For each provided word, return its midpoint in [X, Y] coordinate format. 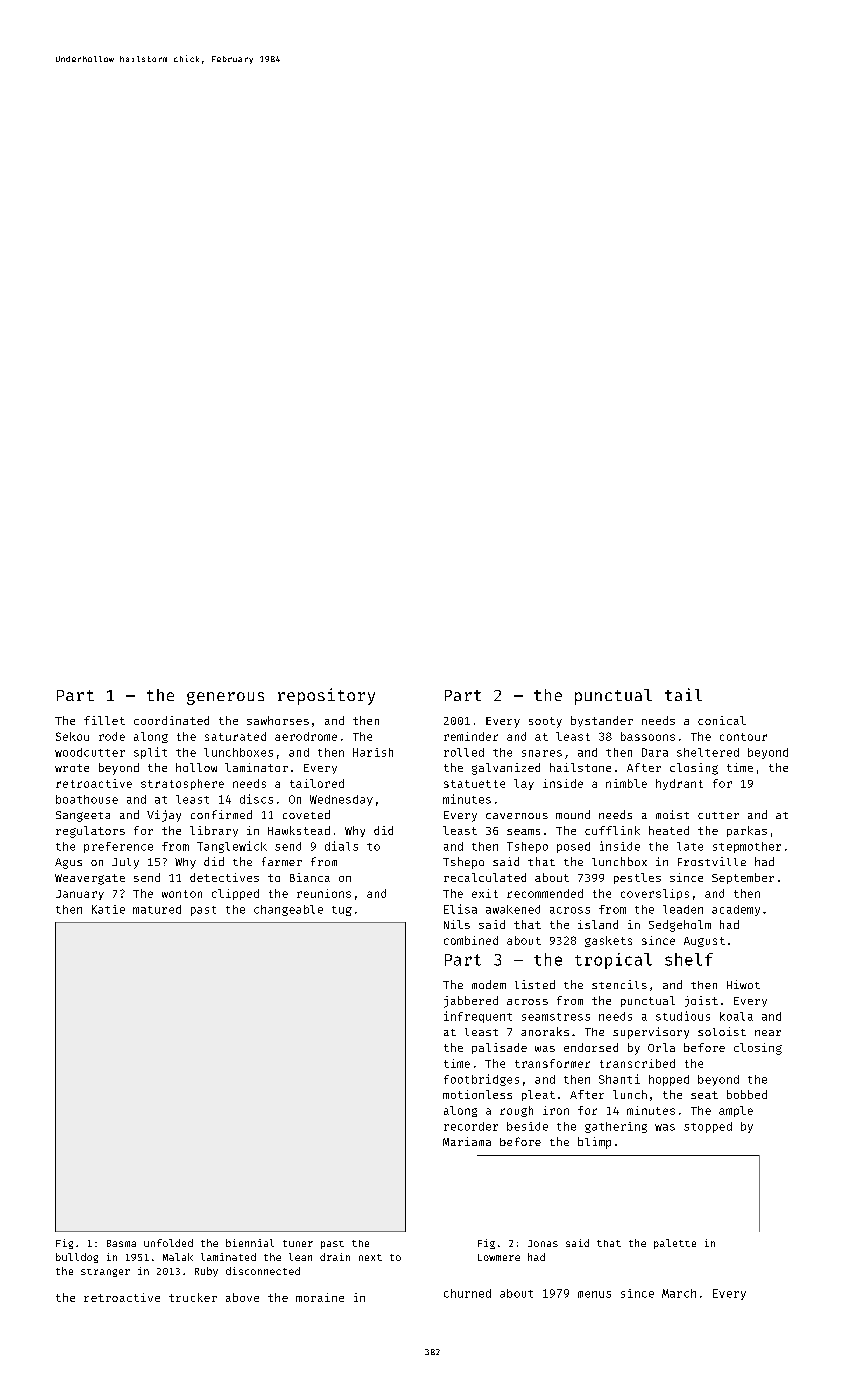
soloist [722, 1031]
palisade [499, 1048]
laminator [256, 767]
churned [467, 1293]
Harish [373, 752]
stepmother [747, 847]
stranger [105, 1273]
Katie [108, 909]
